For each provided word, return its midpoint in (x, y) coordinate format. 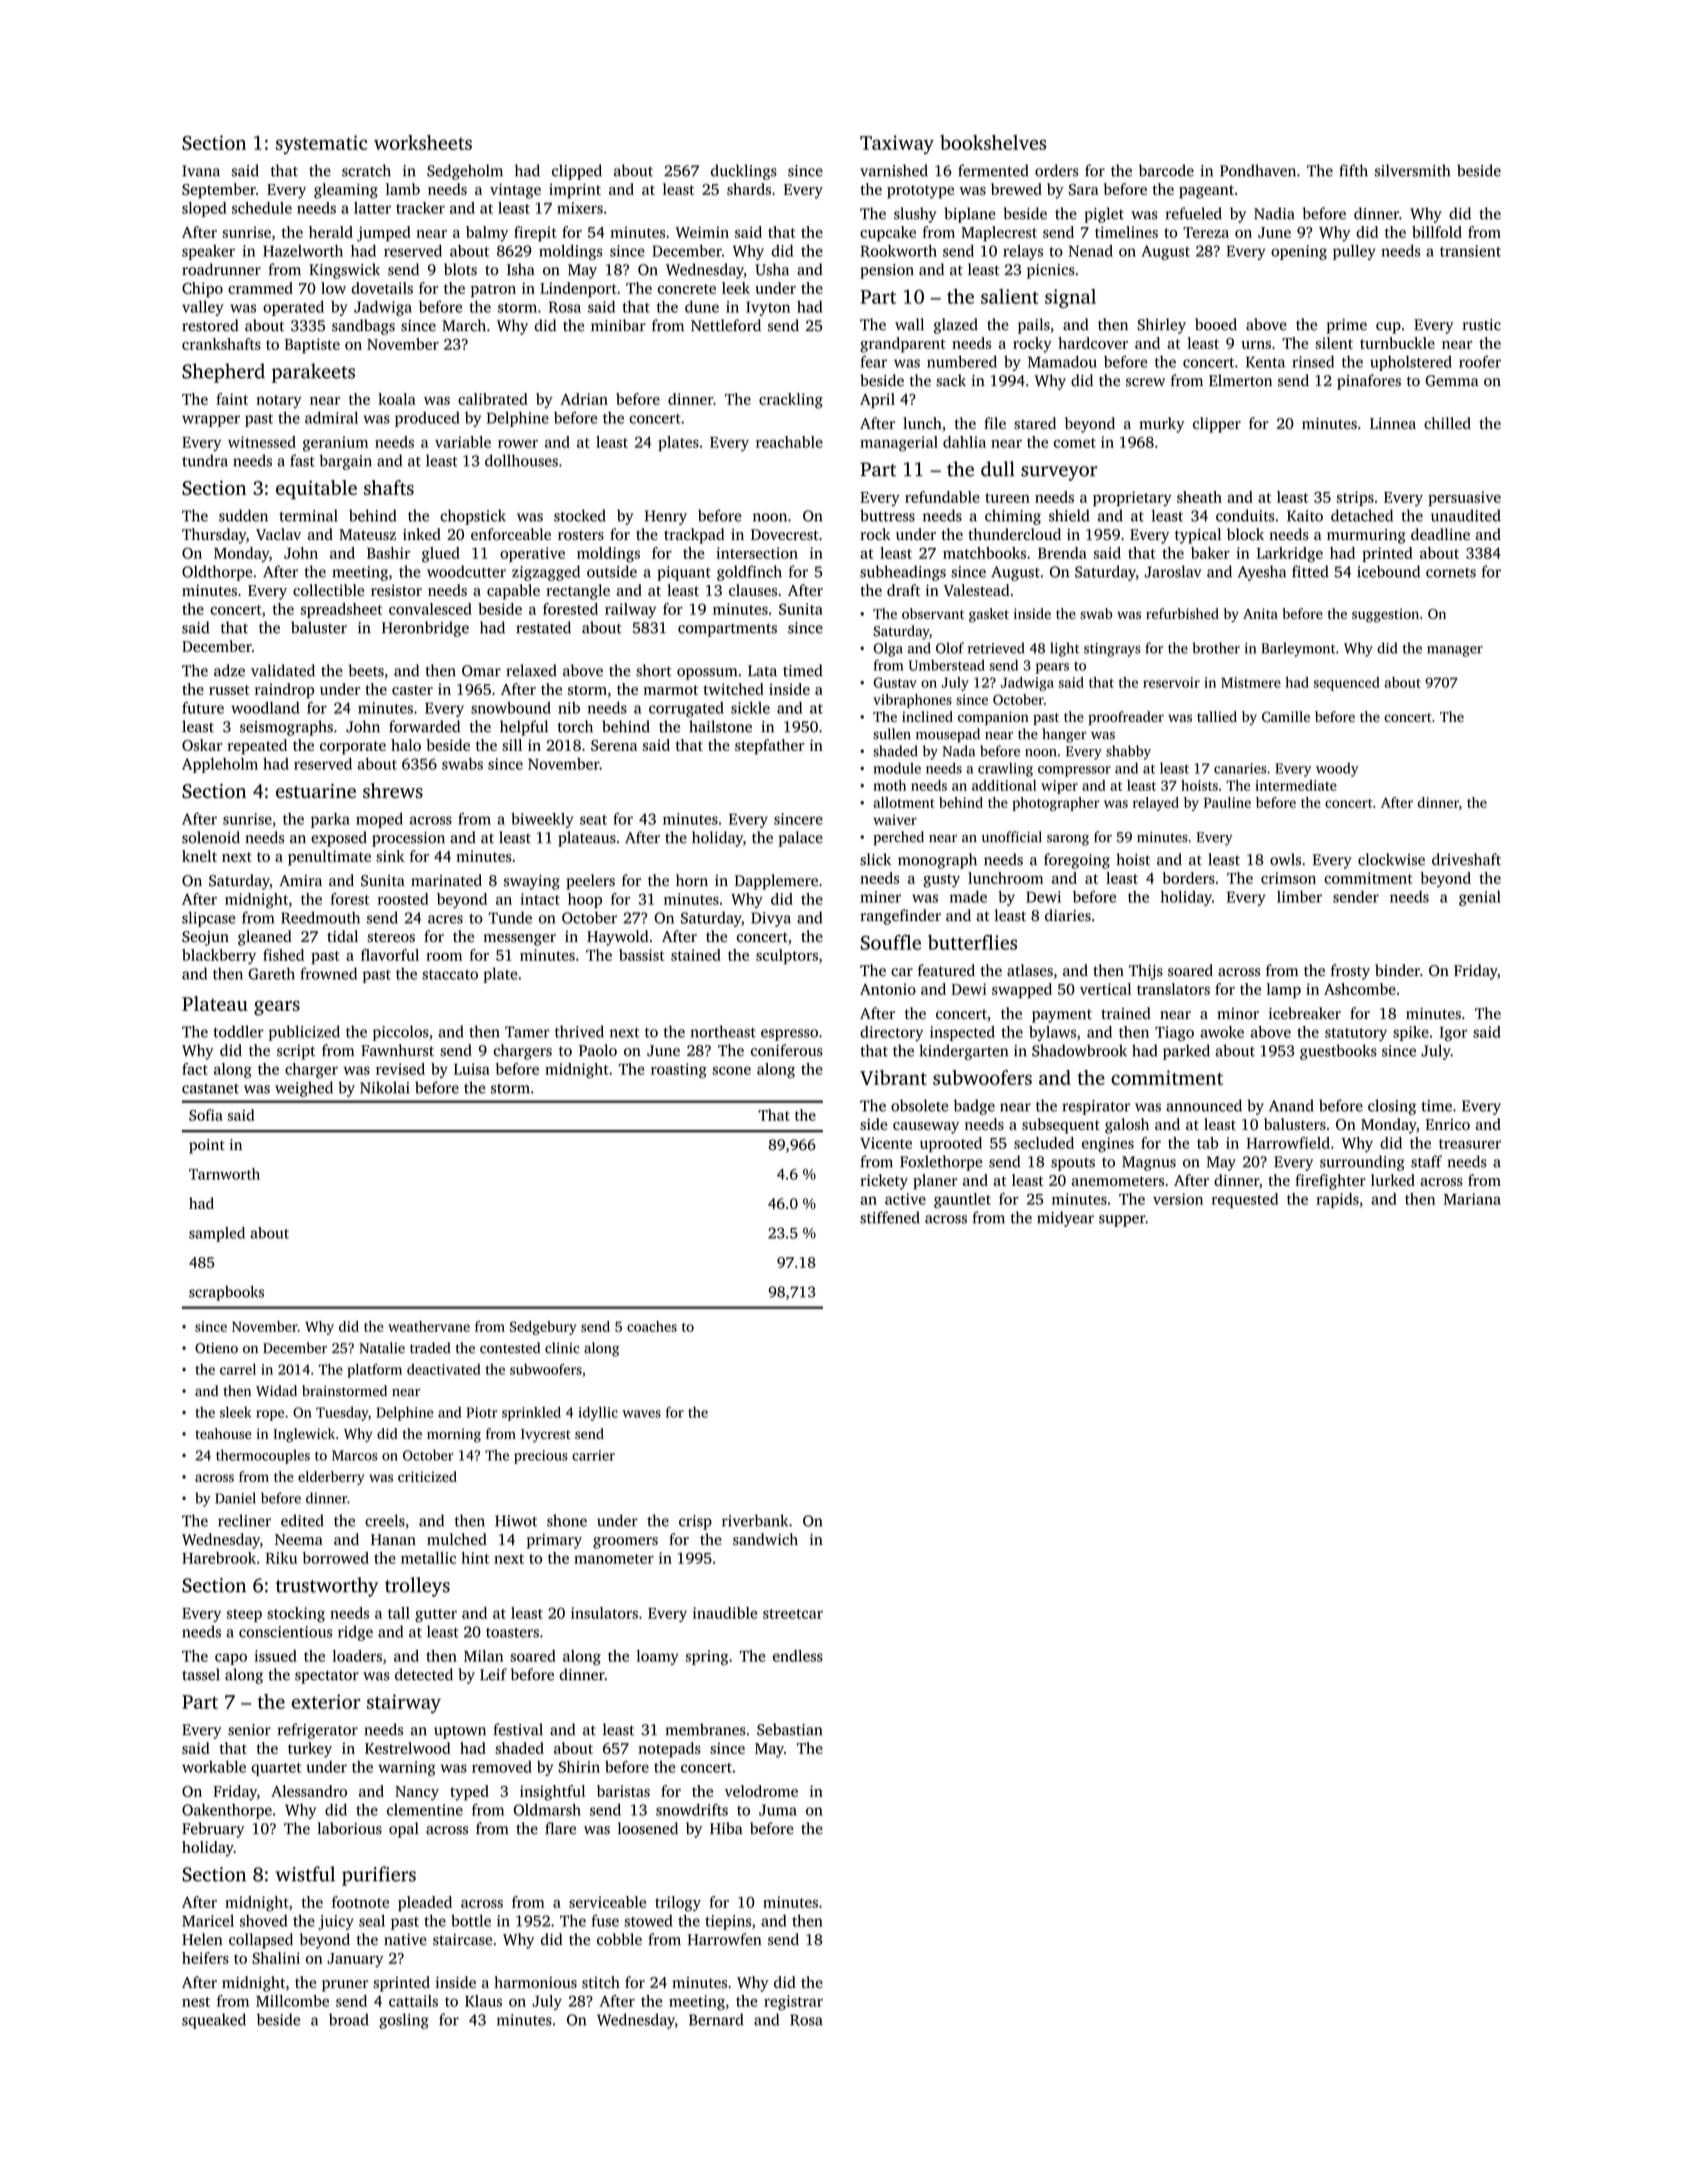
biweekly (542, 820)
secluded (1044, 1143)
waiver (895, 819)
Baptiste (312, 345)
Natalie (382, 1348)
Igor (1453, 1034)
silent (1334, 343)
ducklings (744, 172)
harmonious (535, 1982)
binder (1397, 970)
